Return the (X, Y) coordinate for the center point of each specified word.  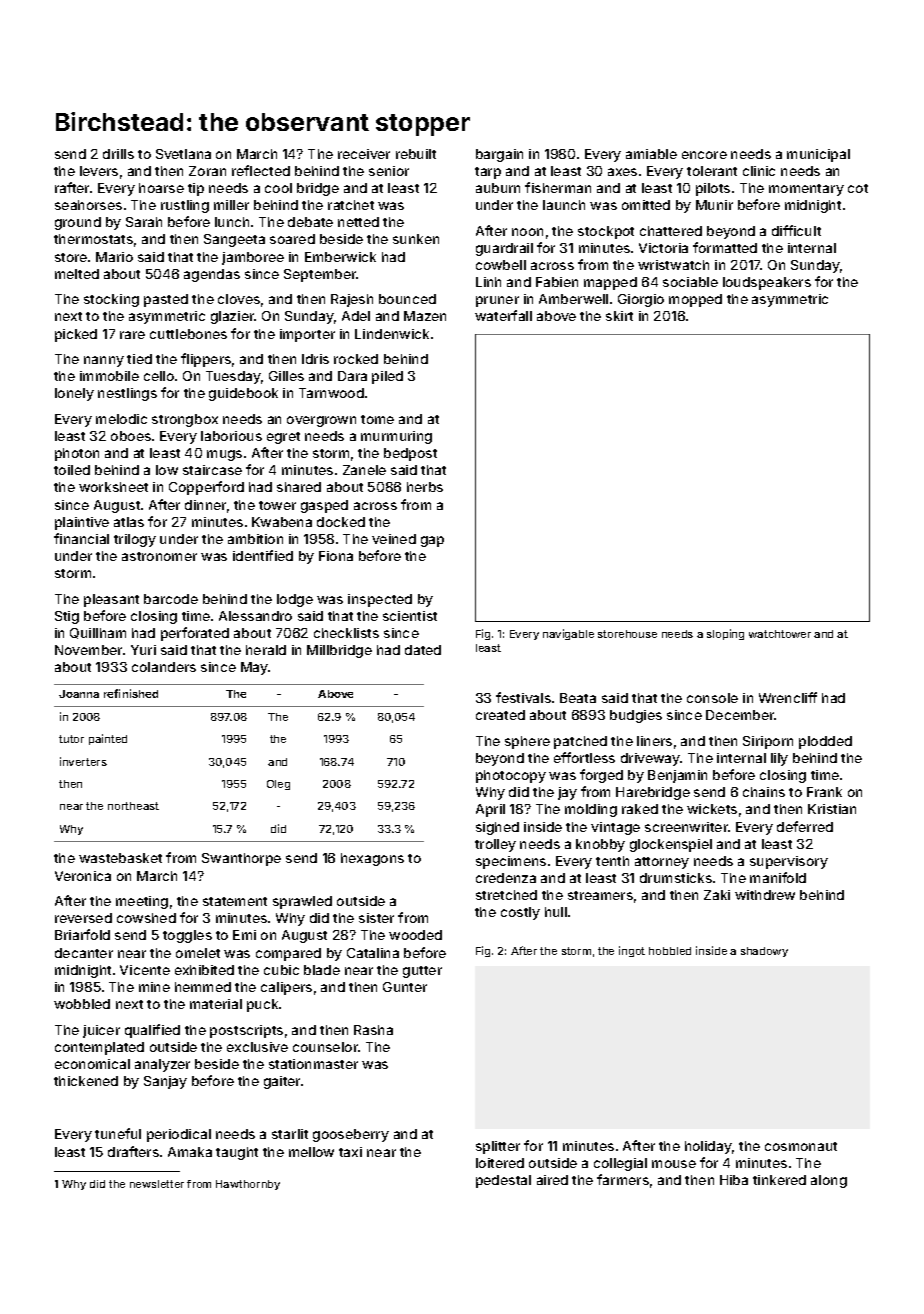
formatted (725, 247)
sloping (725, 634)
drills (118, 154)
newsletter (157, 1184)
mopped (695, 300)
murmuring (396, 437)
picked (76, 335)
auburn (498, 188)
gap (432, 541)
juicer (101, 1031)
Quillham (98, 633)
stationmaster (313, 1064)
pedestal (503, 1181)
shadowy (764, 952)
